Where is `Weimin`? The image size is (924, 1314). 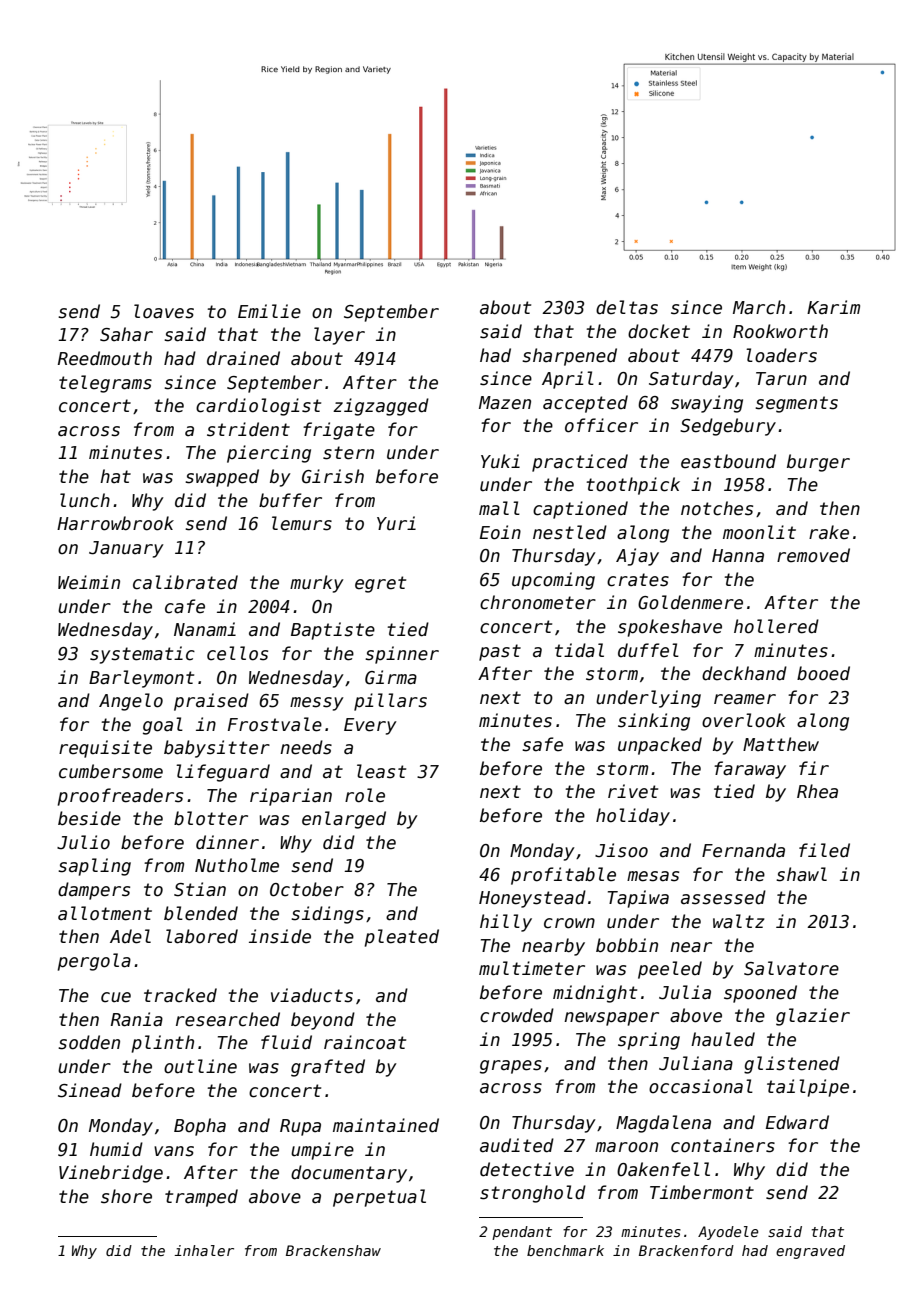 Weimin is located at coordinates (89, 582).
